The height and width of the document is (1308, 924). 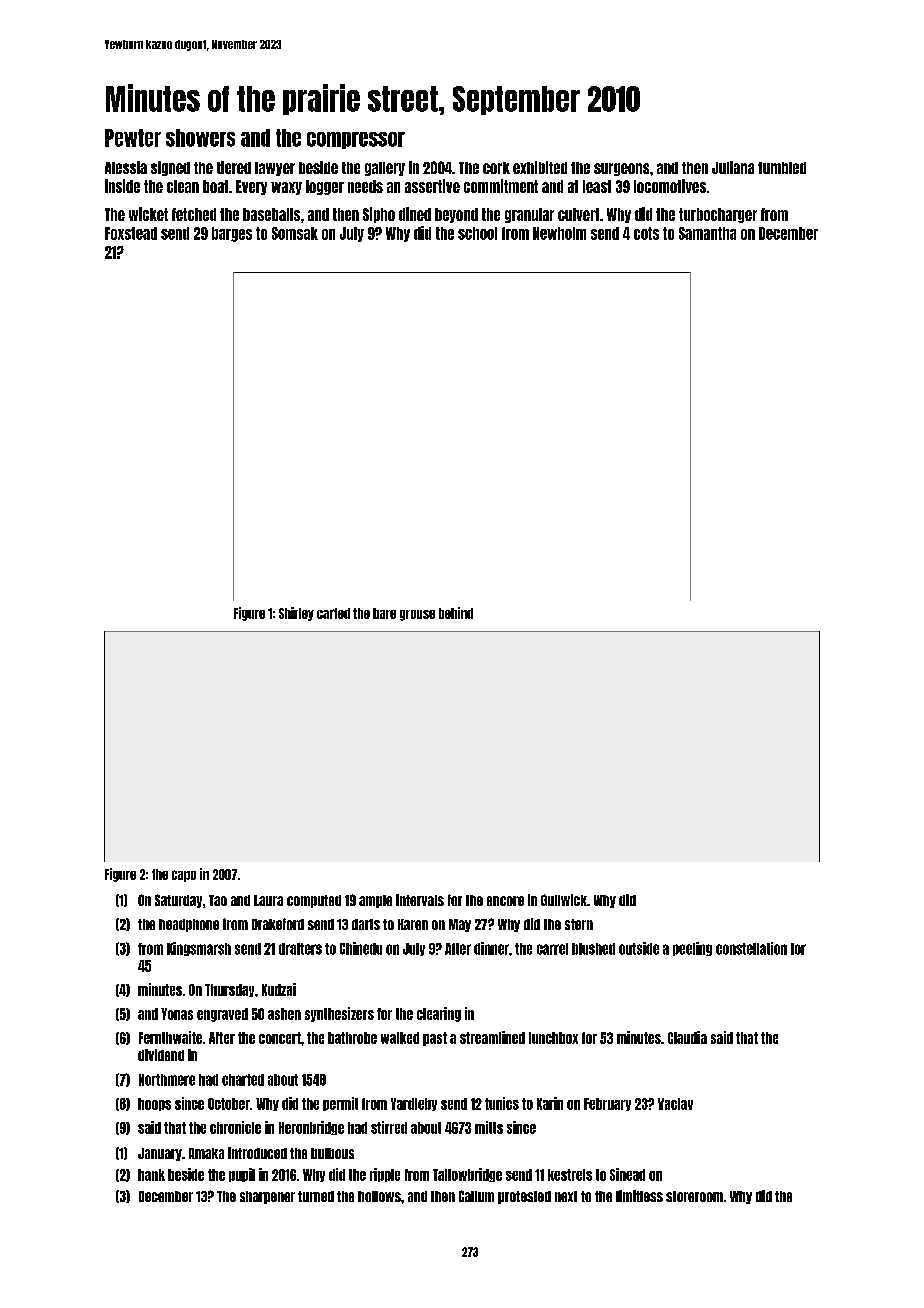 What do you see at coordinates (456, 613) in the document?
I see `behind` at bounding box center [456, 613].
